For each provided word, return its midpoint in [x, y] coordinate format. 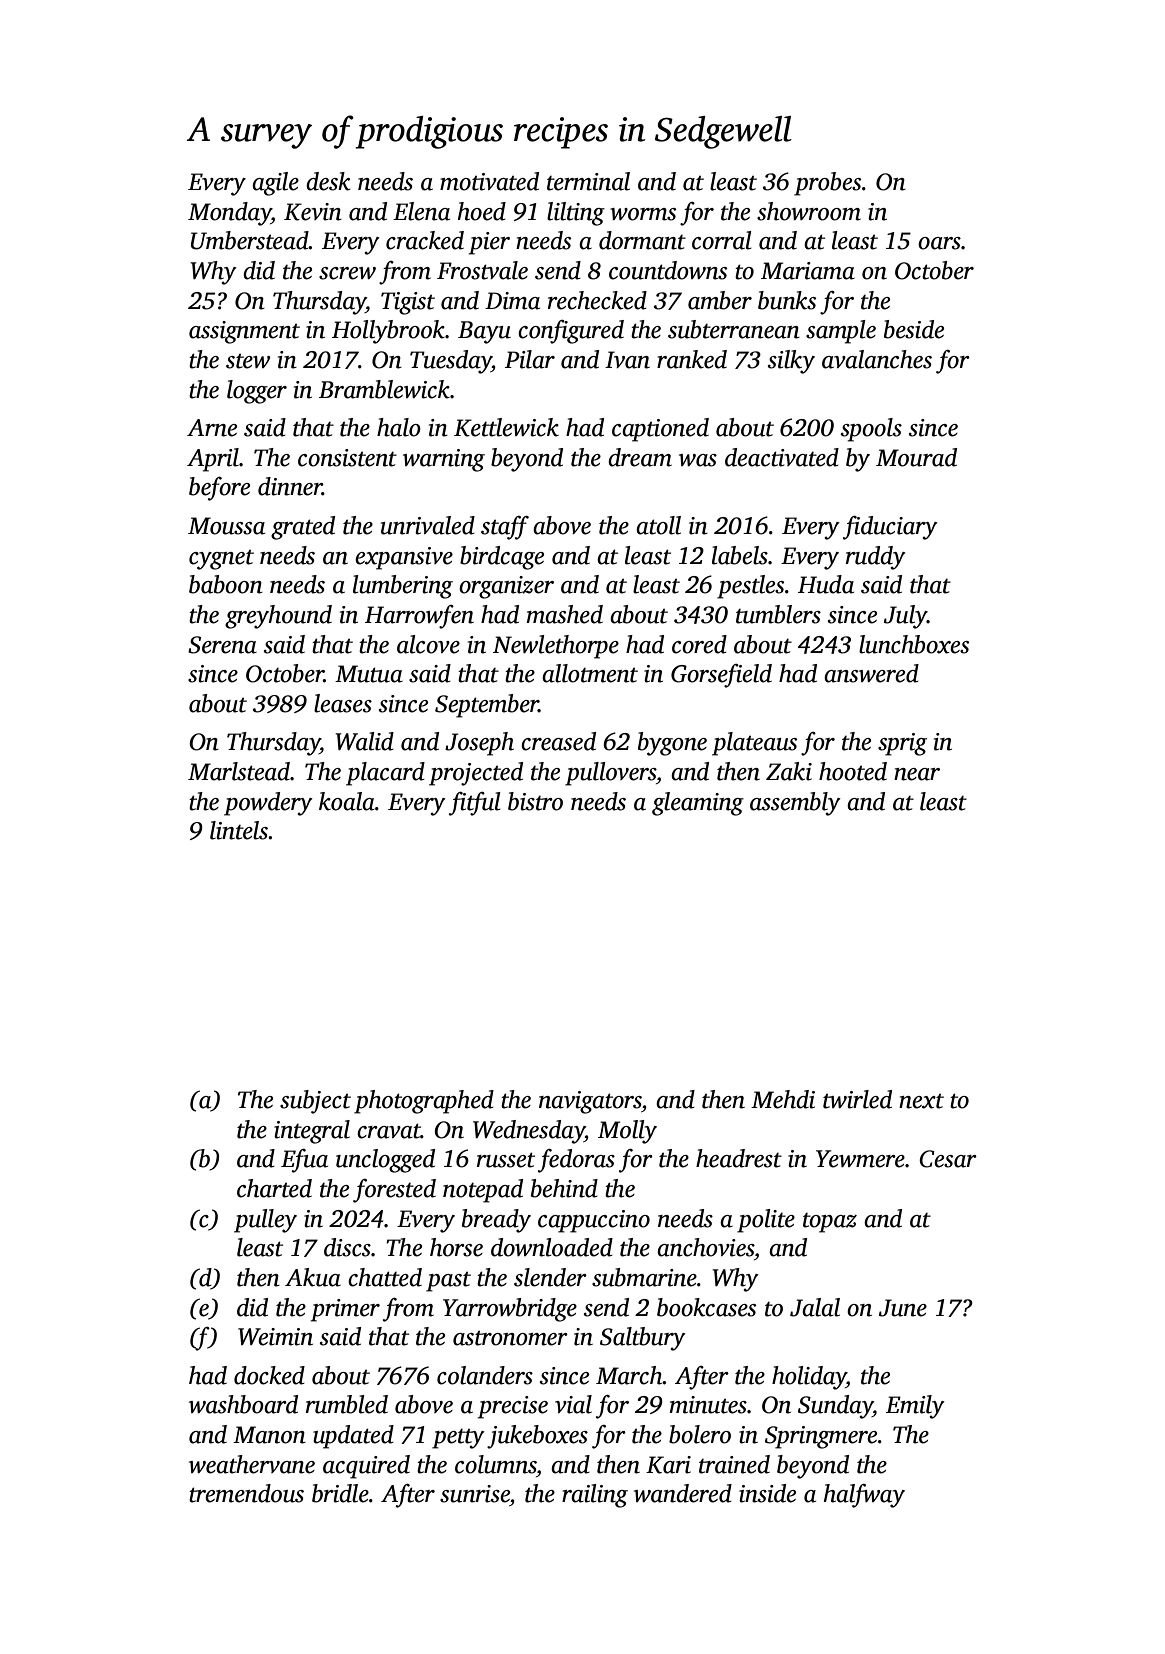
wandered [683, 1493]
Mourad [916, 457]
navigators [590, 1102]
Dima [512, 301]
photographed [424, 1102]
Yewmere [860, 1159]
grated [303, 528]
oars [939, 243]
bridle [340, 1493]
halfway [864, 1496]
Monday [229, 214]
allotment [590, 673]
